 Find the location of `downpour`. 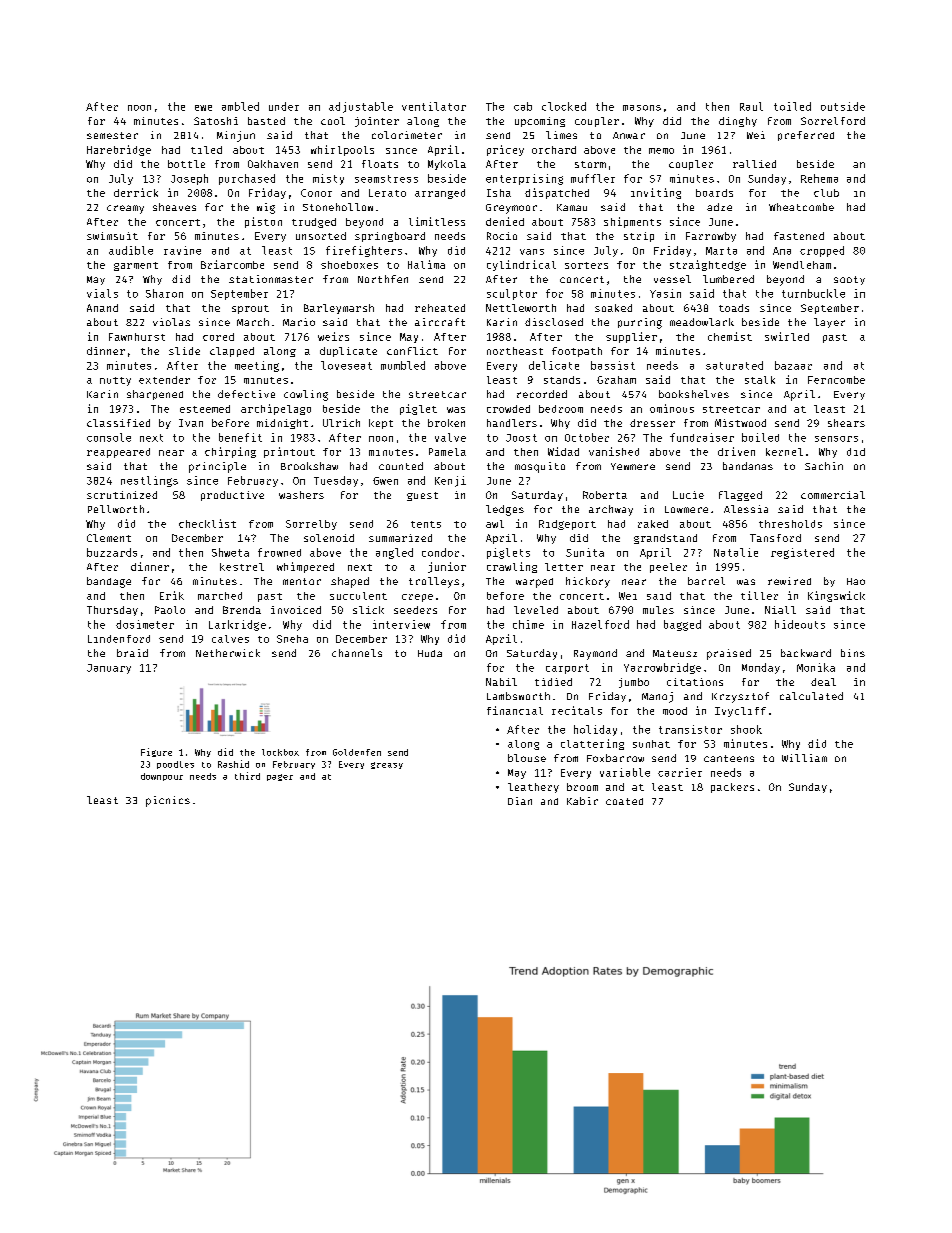

downpour is located at coordinates (162, 777).
